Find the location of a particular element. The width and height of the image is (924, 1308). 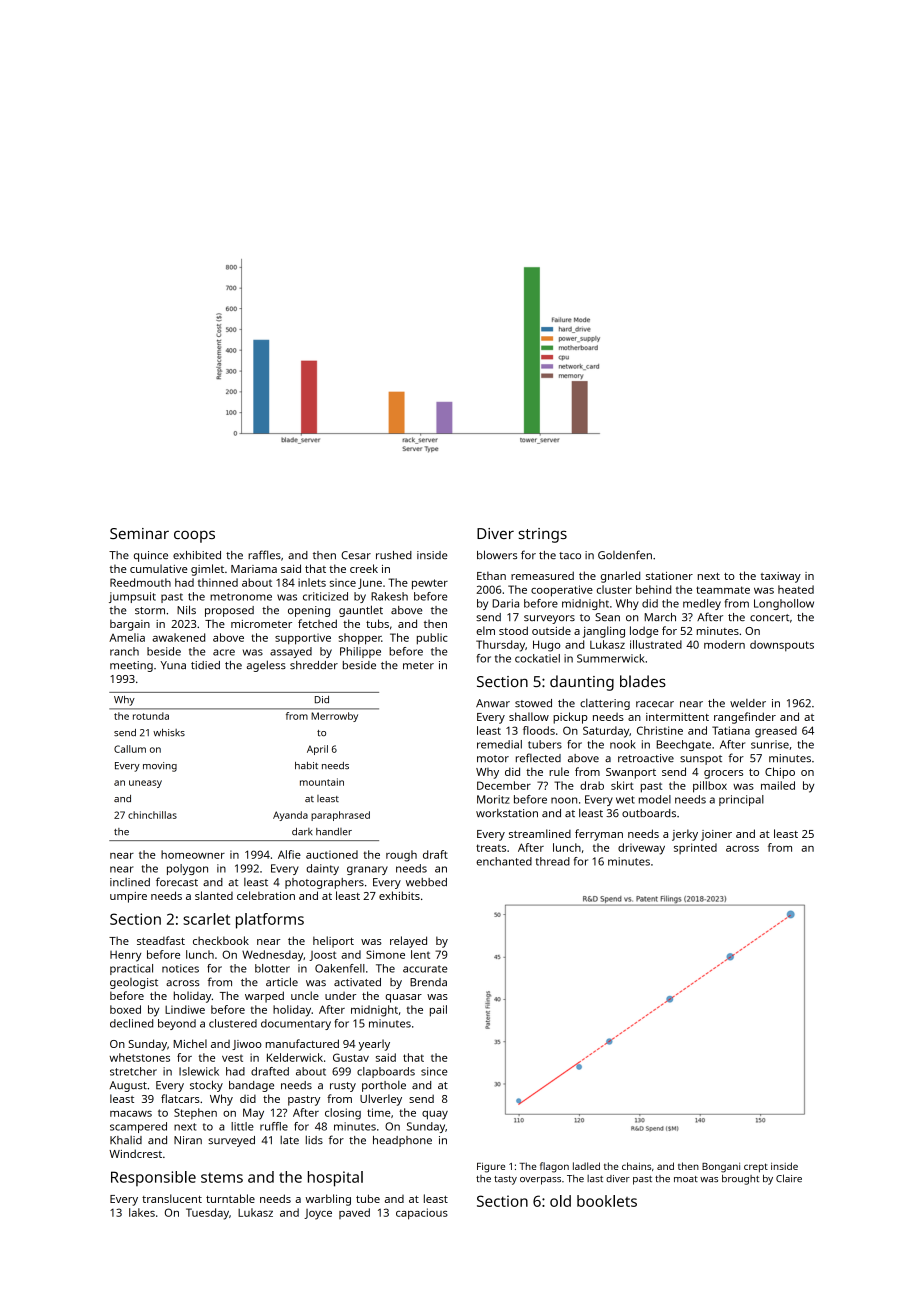

coops is located at coordinates (194, 536).
